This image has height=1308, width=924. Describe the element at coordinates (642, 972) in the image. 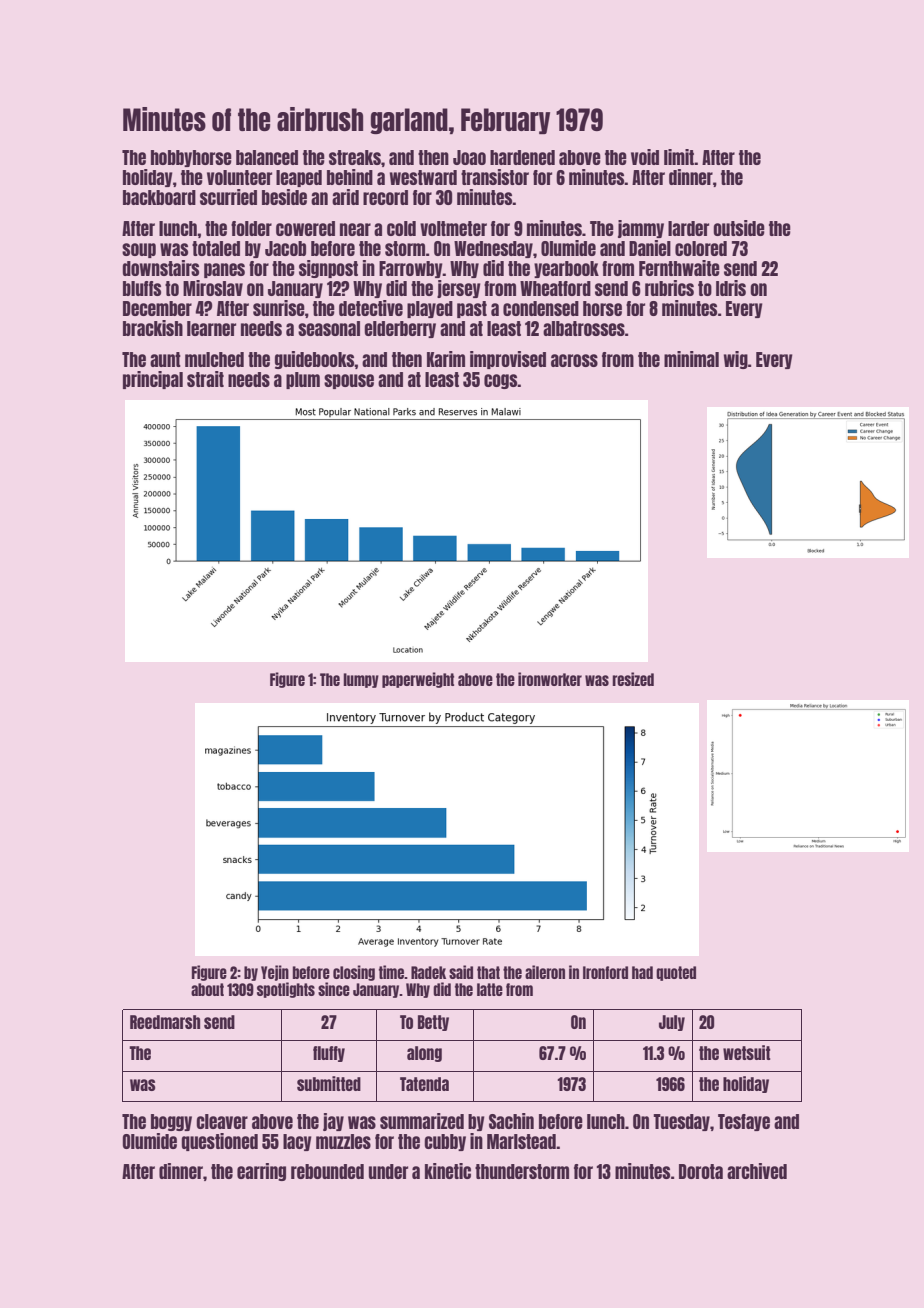

I see `had` at that location.
